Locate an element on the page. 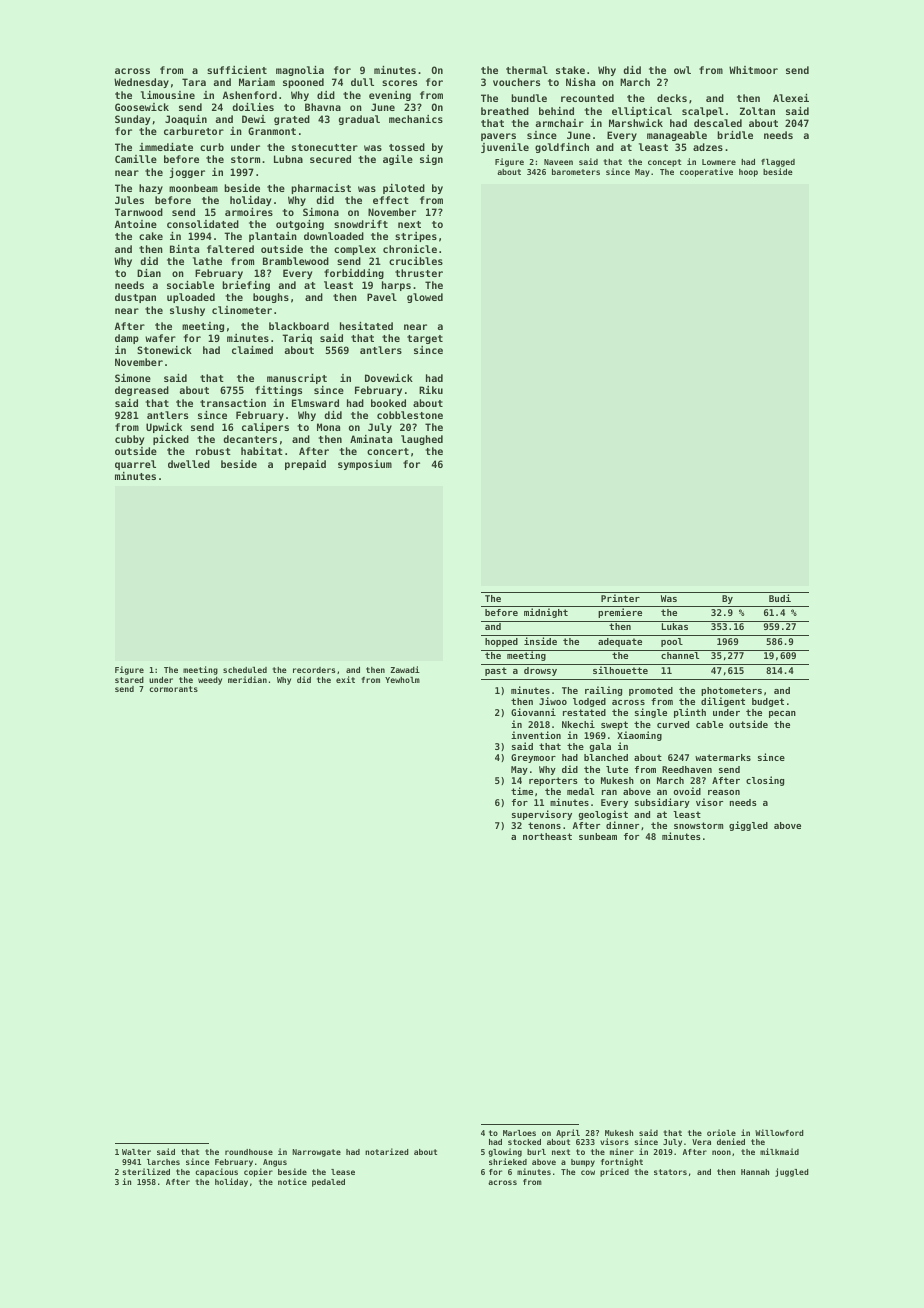 The height and width of the image is (1308, 924). Riku is located at coordinates (431, 390).
